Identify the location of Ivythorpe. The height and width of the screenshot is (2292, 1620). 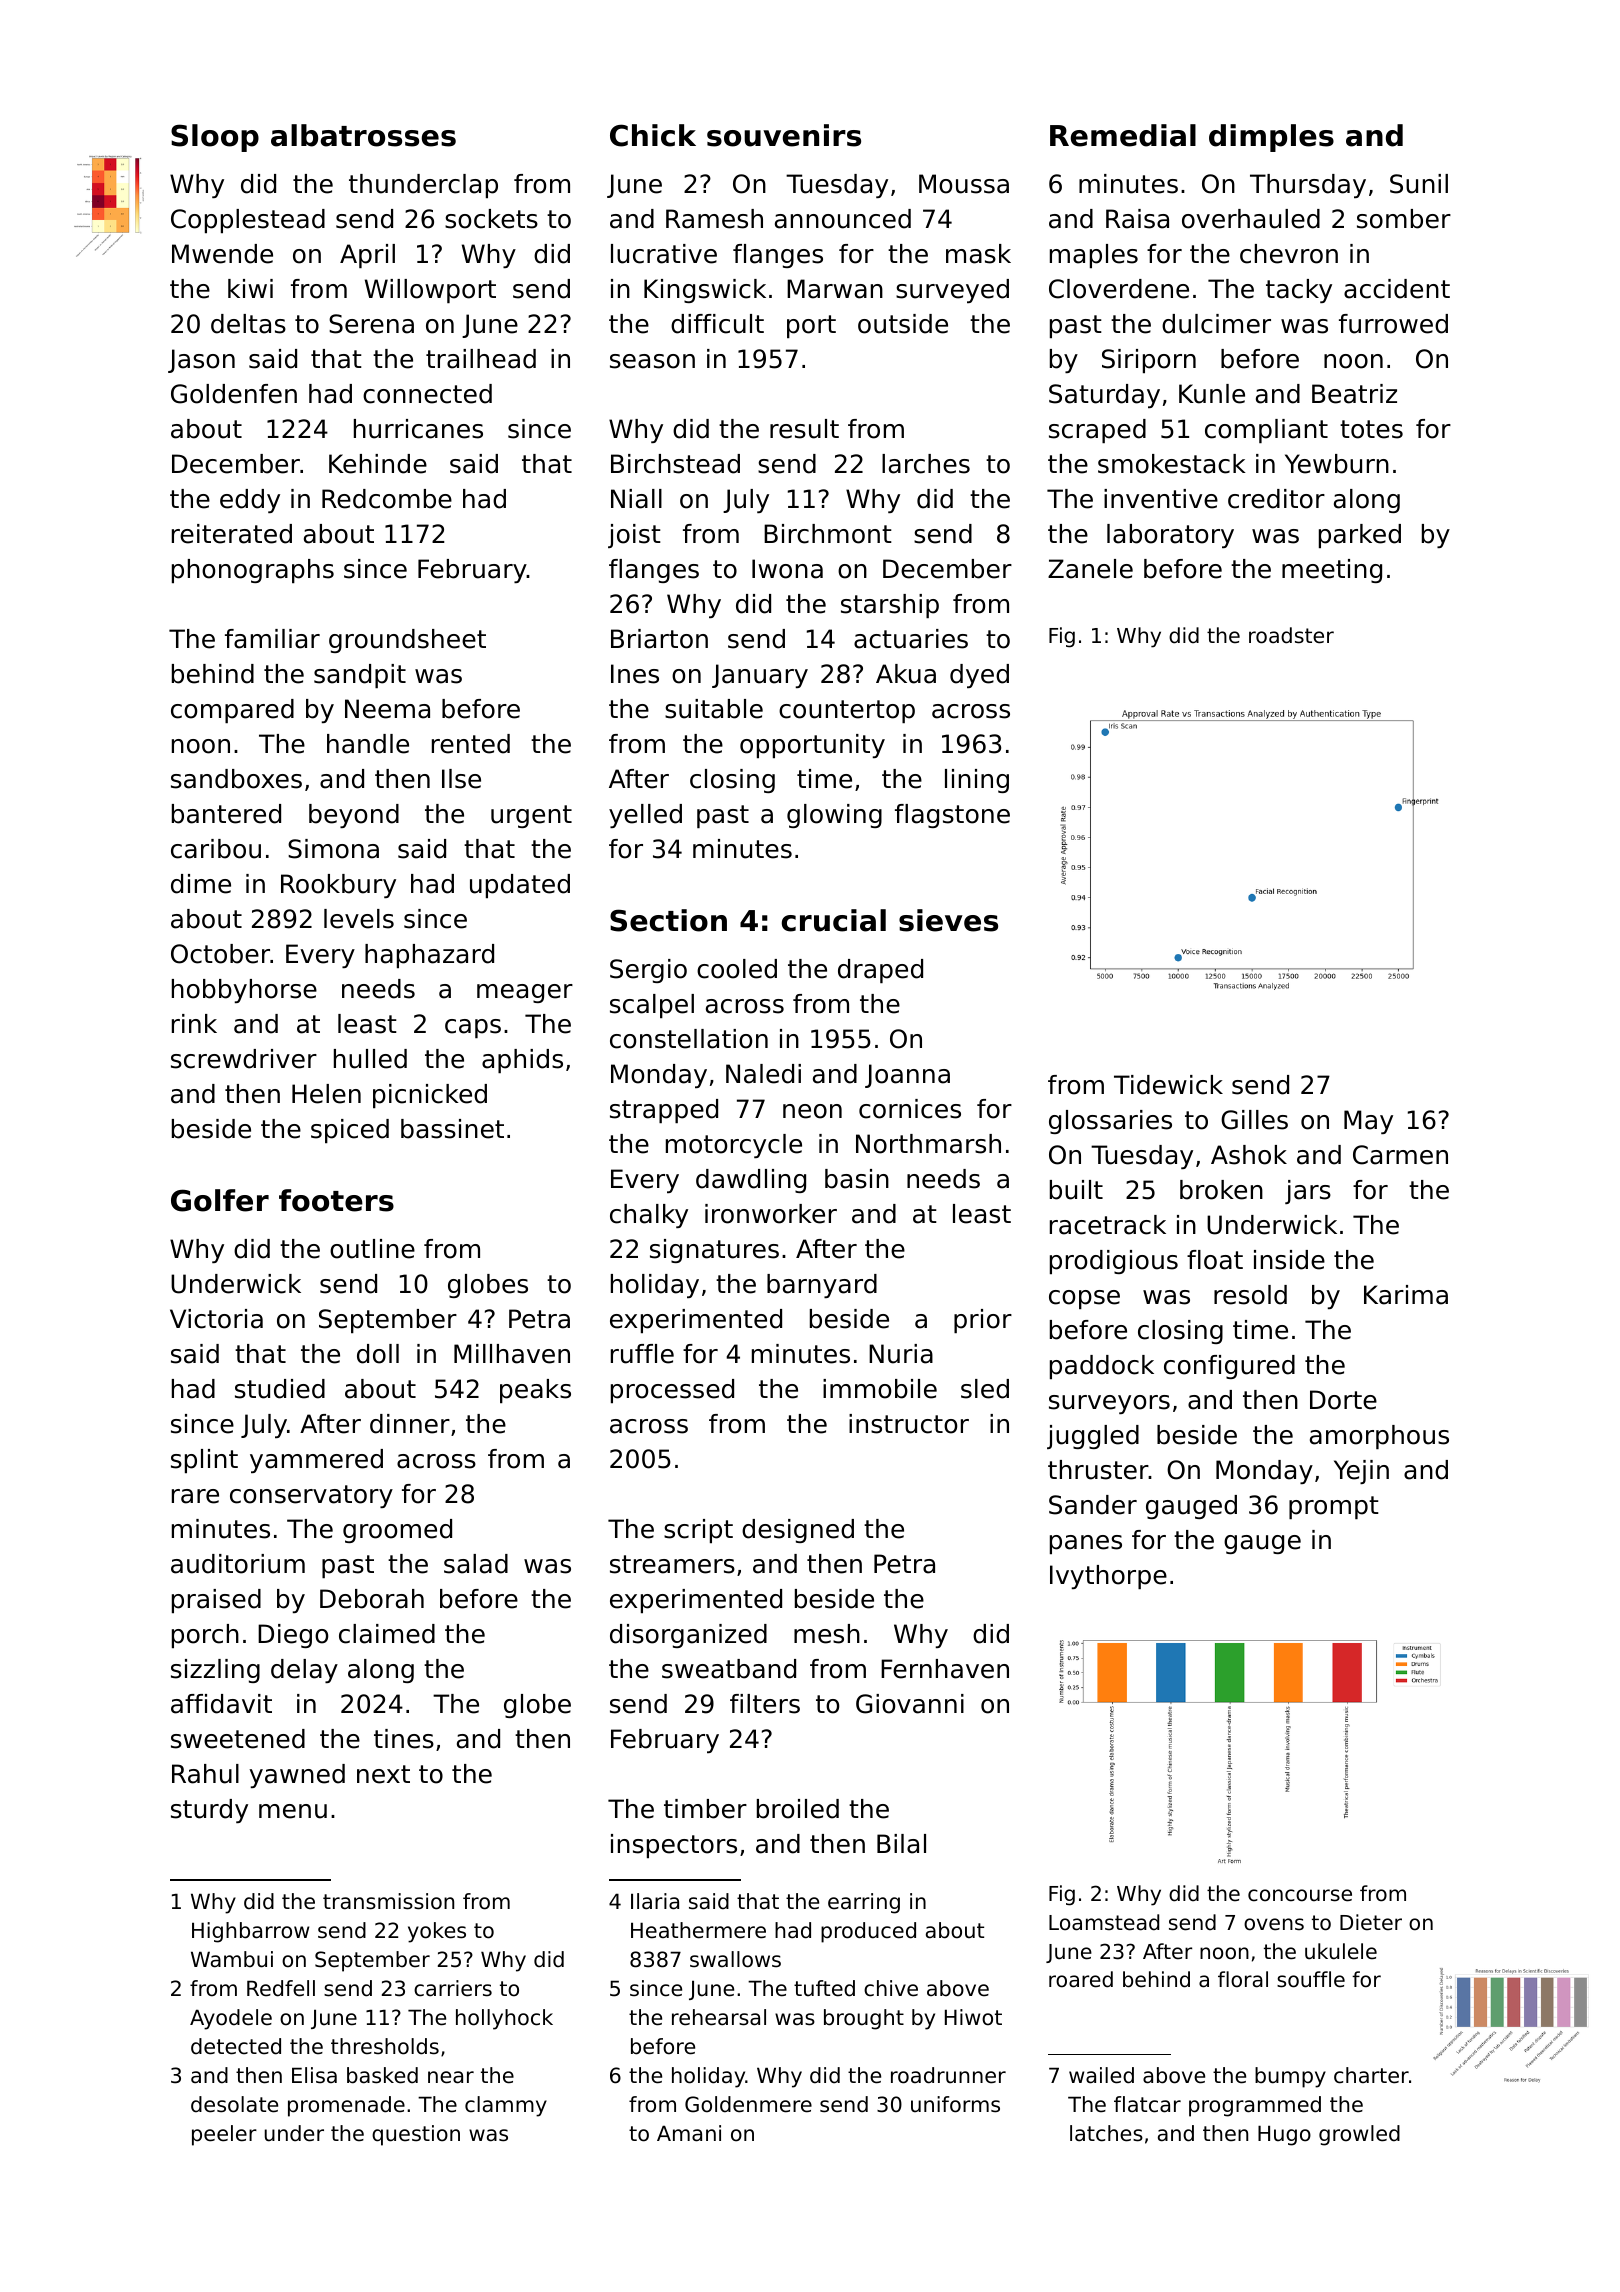
(1108, 1577).
